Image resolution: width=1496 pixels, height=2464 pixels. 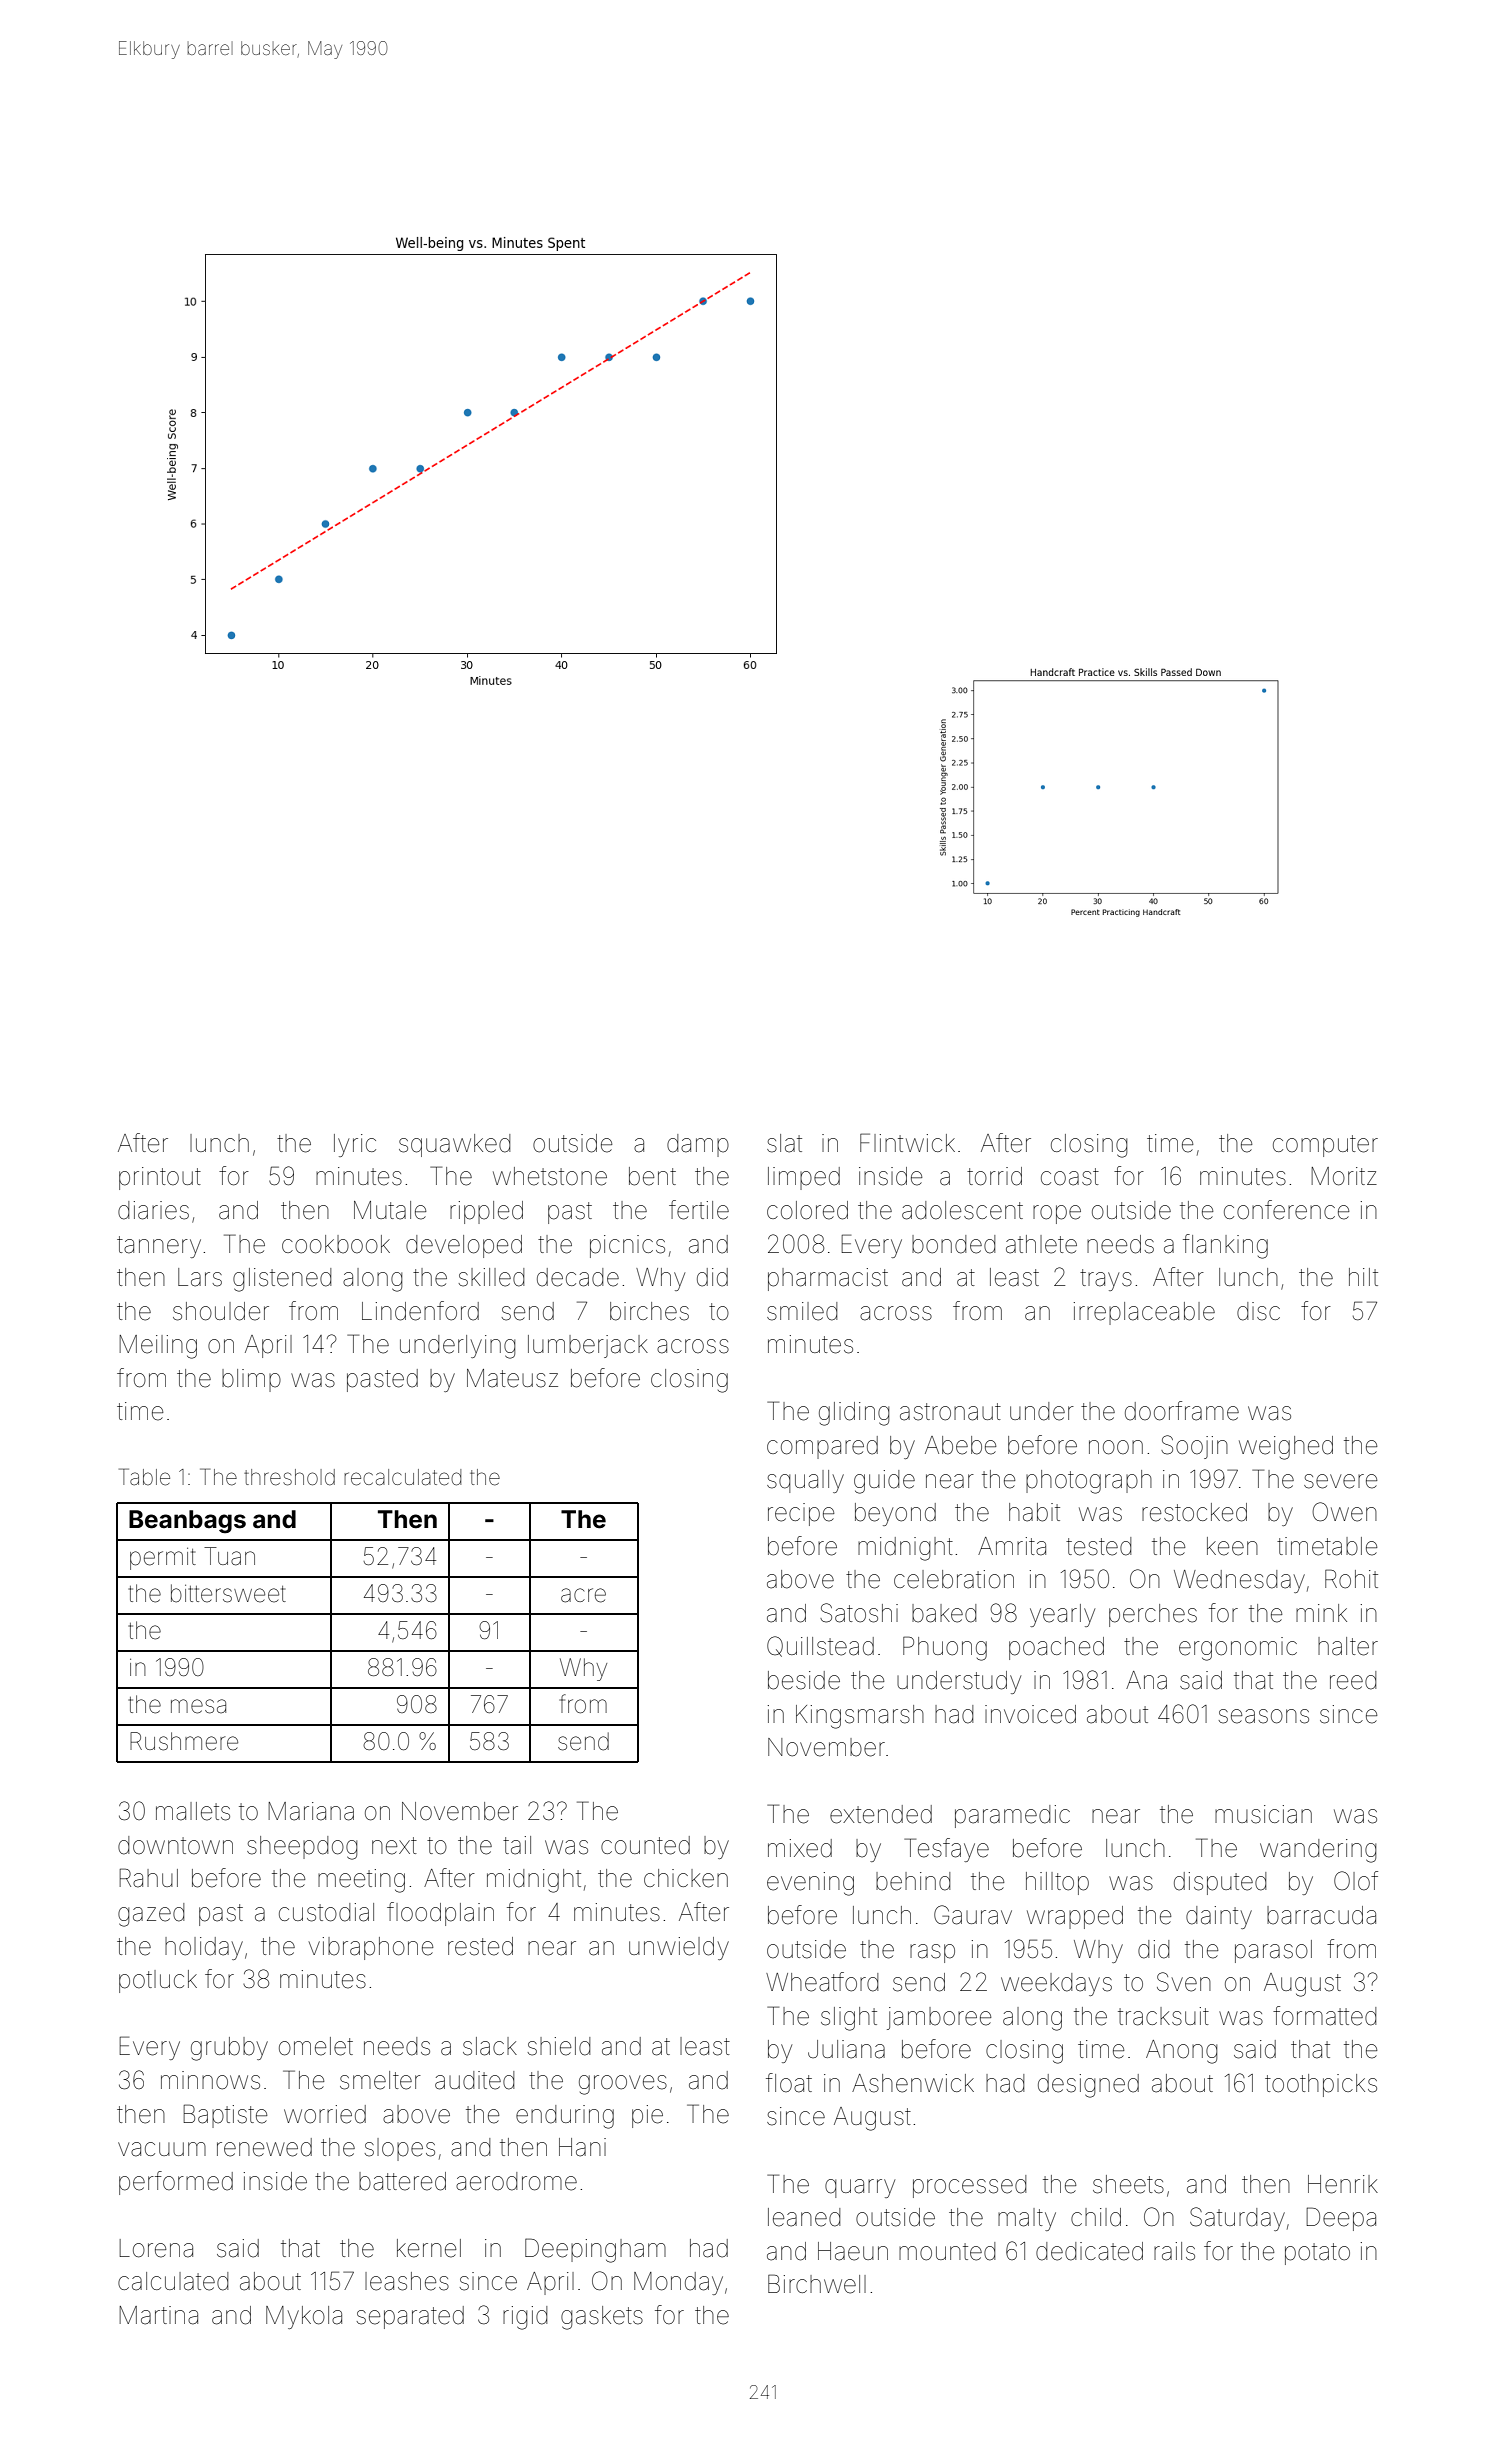 What do you see at coordinates (1070, 1177) in the screenshot?
I see `coast` at bounding box center [1070, 1177].
